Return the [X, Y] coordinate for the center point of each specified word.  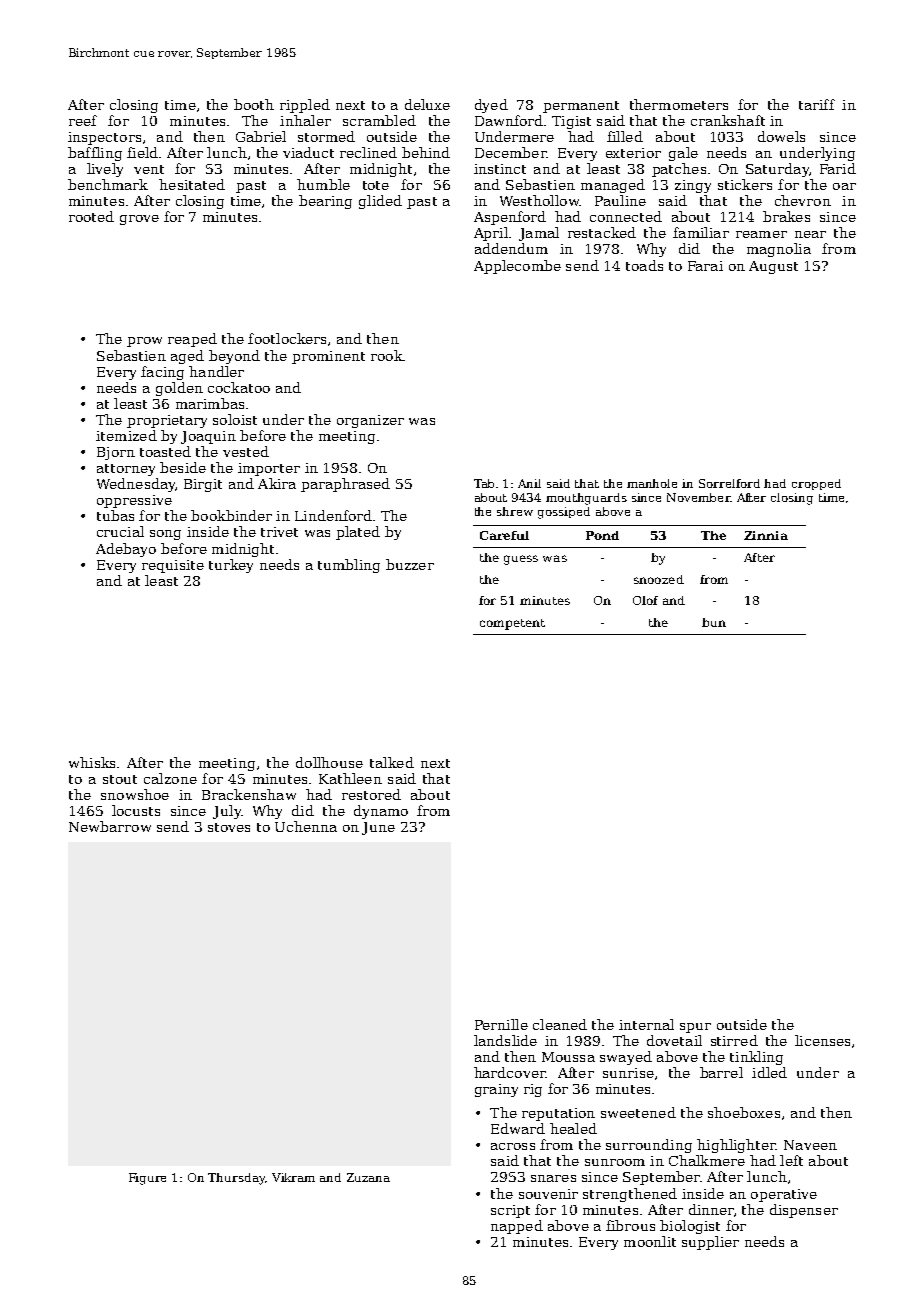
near [810, 234]
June [378, 828]
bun [714, 622]
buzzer [410, 564]
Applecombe [517, 267]
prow [144, 342]
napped [517, 1227]
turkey [231, 566]
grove [139, 220]
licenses [822, 1040]
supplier [710, 1243]
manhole [652, 483]
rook [387, 355]
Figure [147, 1179]
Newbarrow [110, 826]
